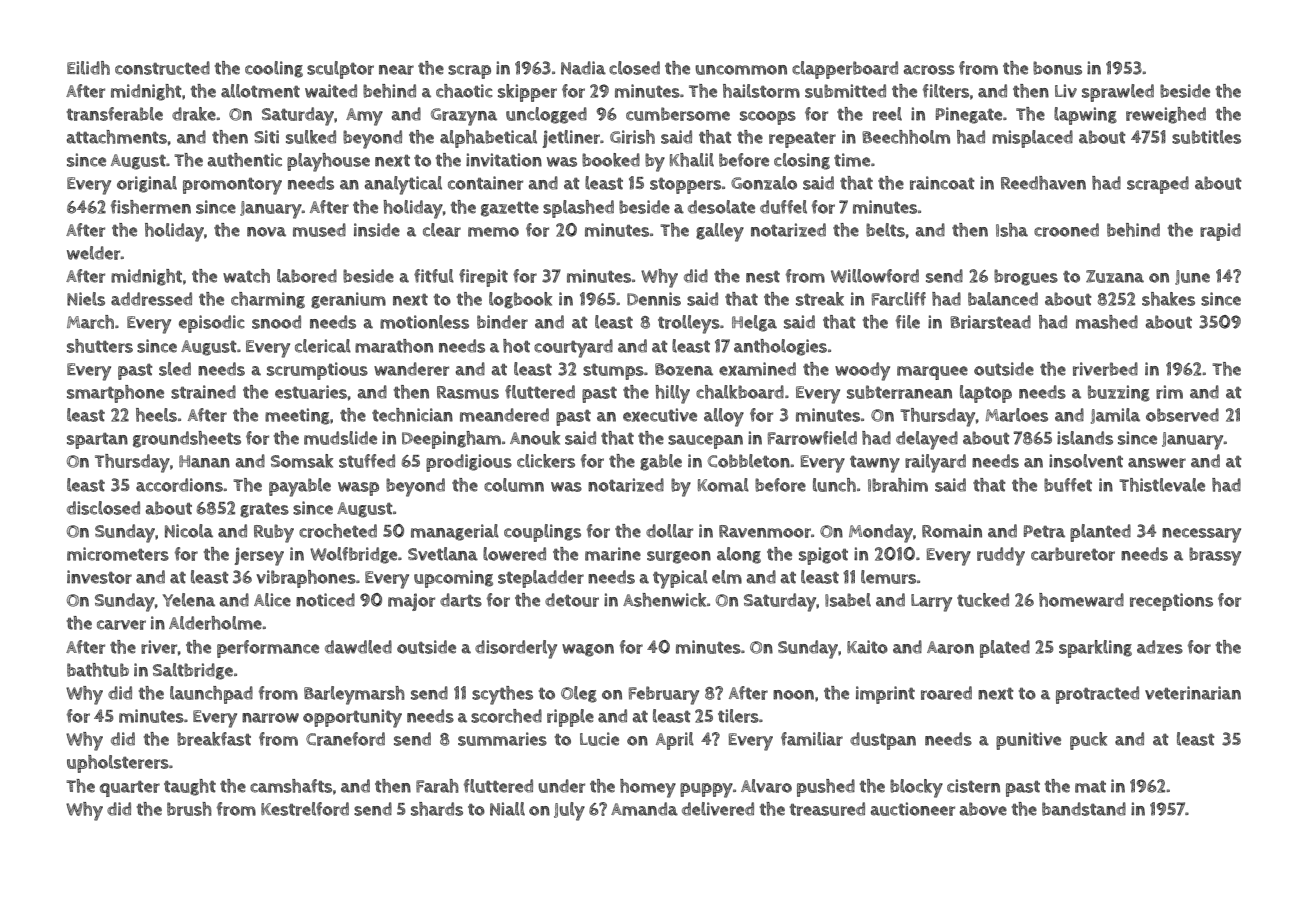 This document has height=924, width=1308. I want to click on time, so click(852, 160).
